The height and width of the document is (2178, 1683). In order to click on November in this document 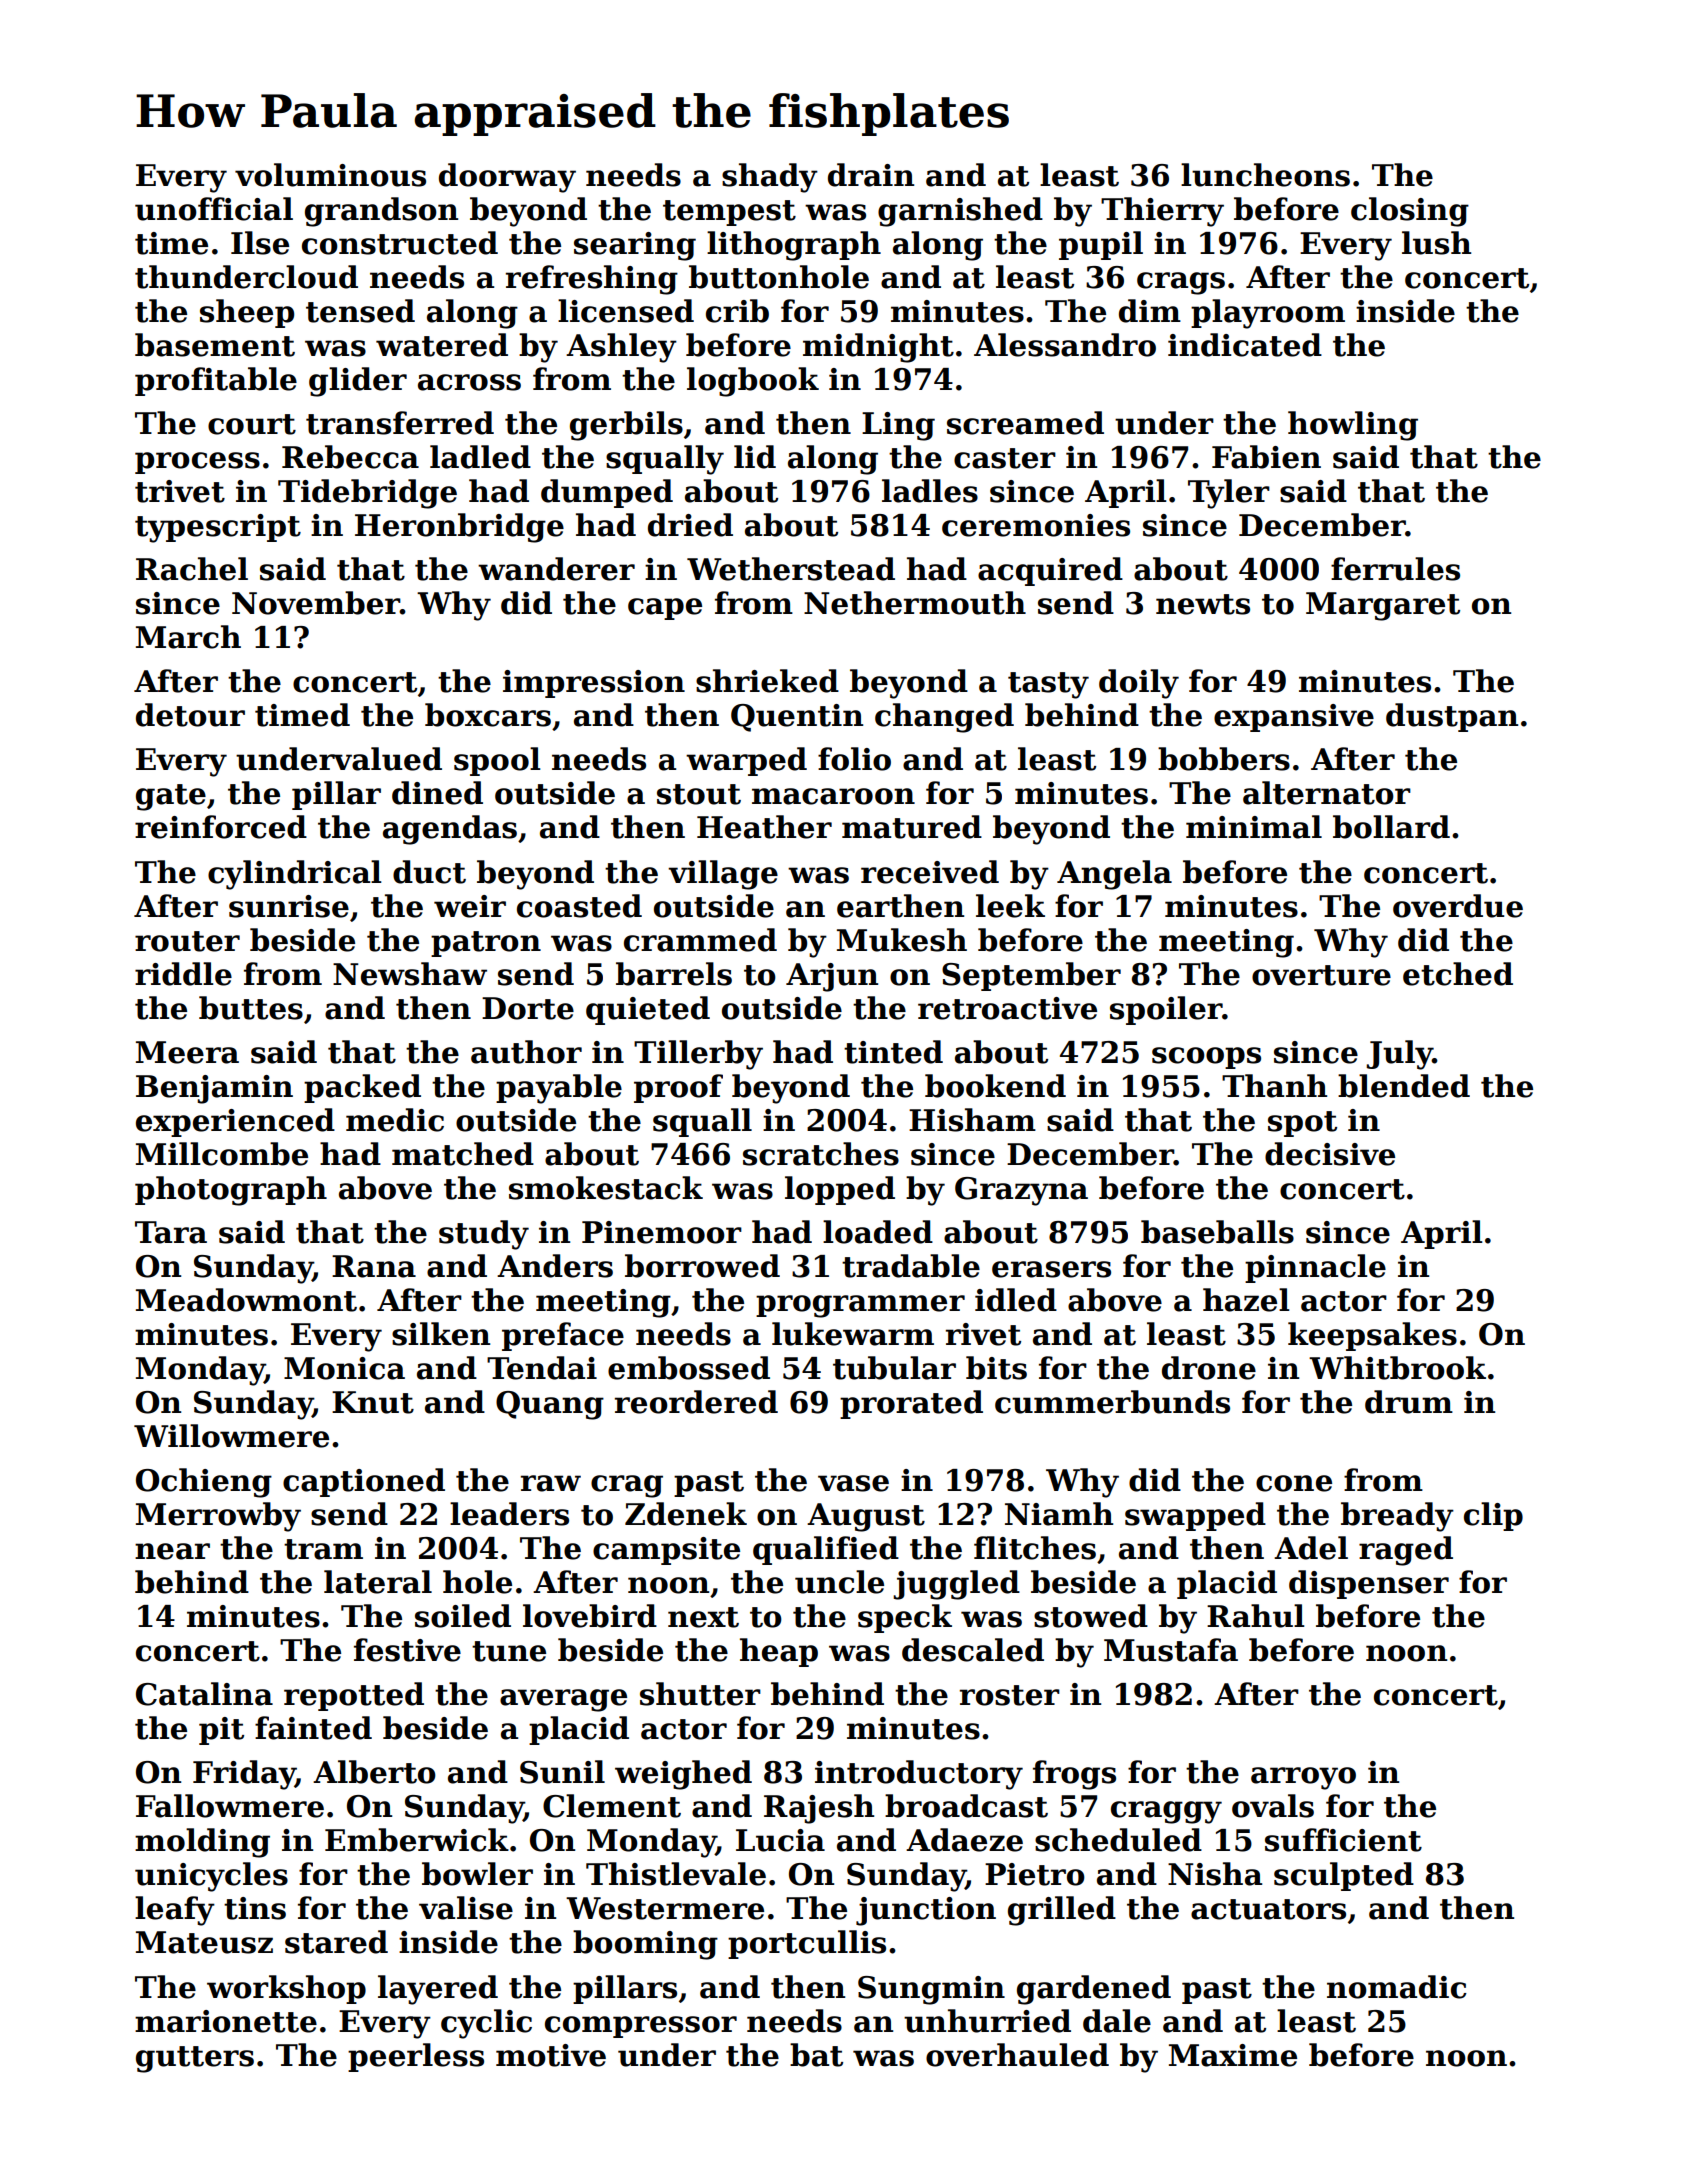, I will do `click(316, 603)`.
